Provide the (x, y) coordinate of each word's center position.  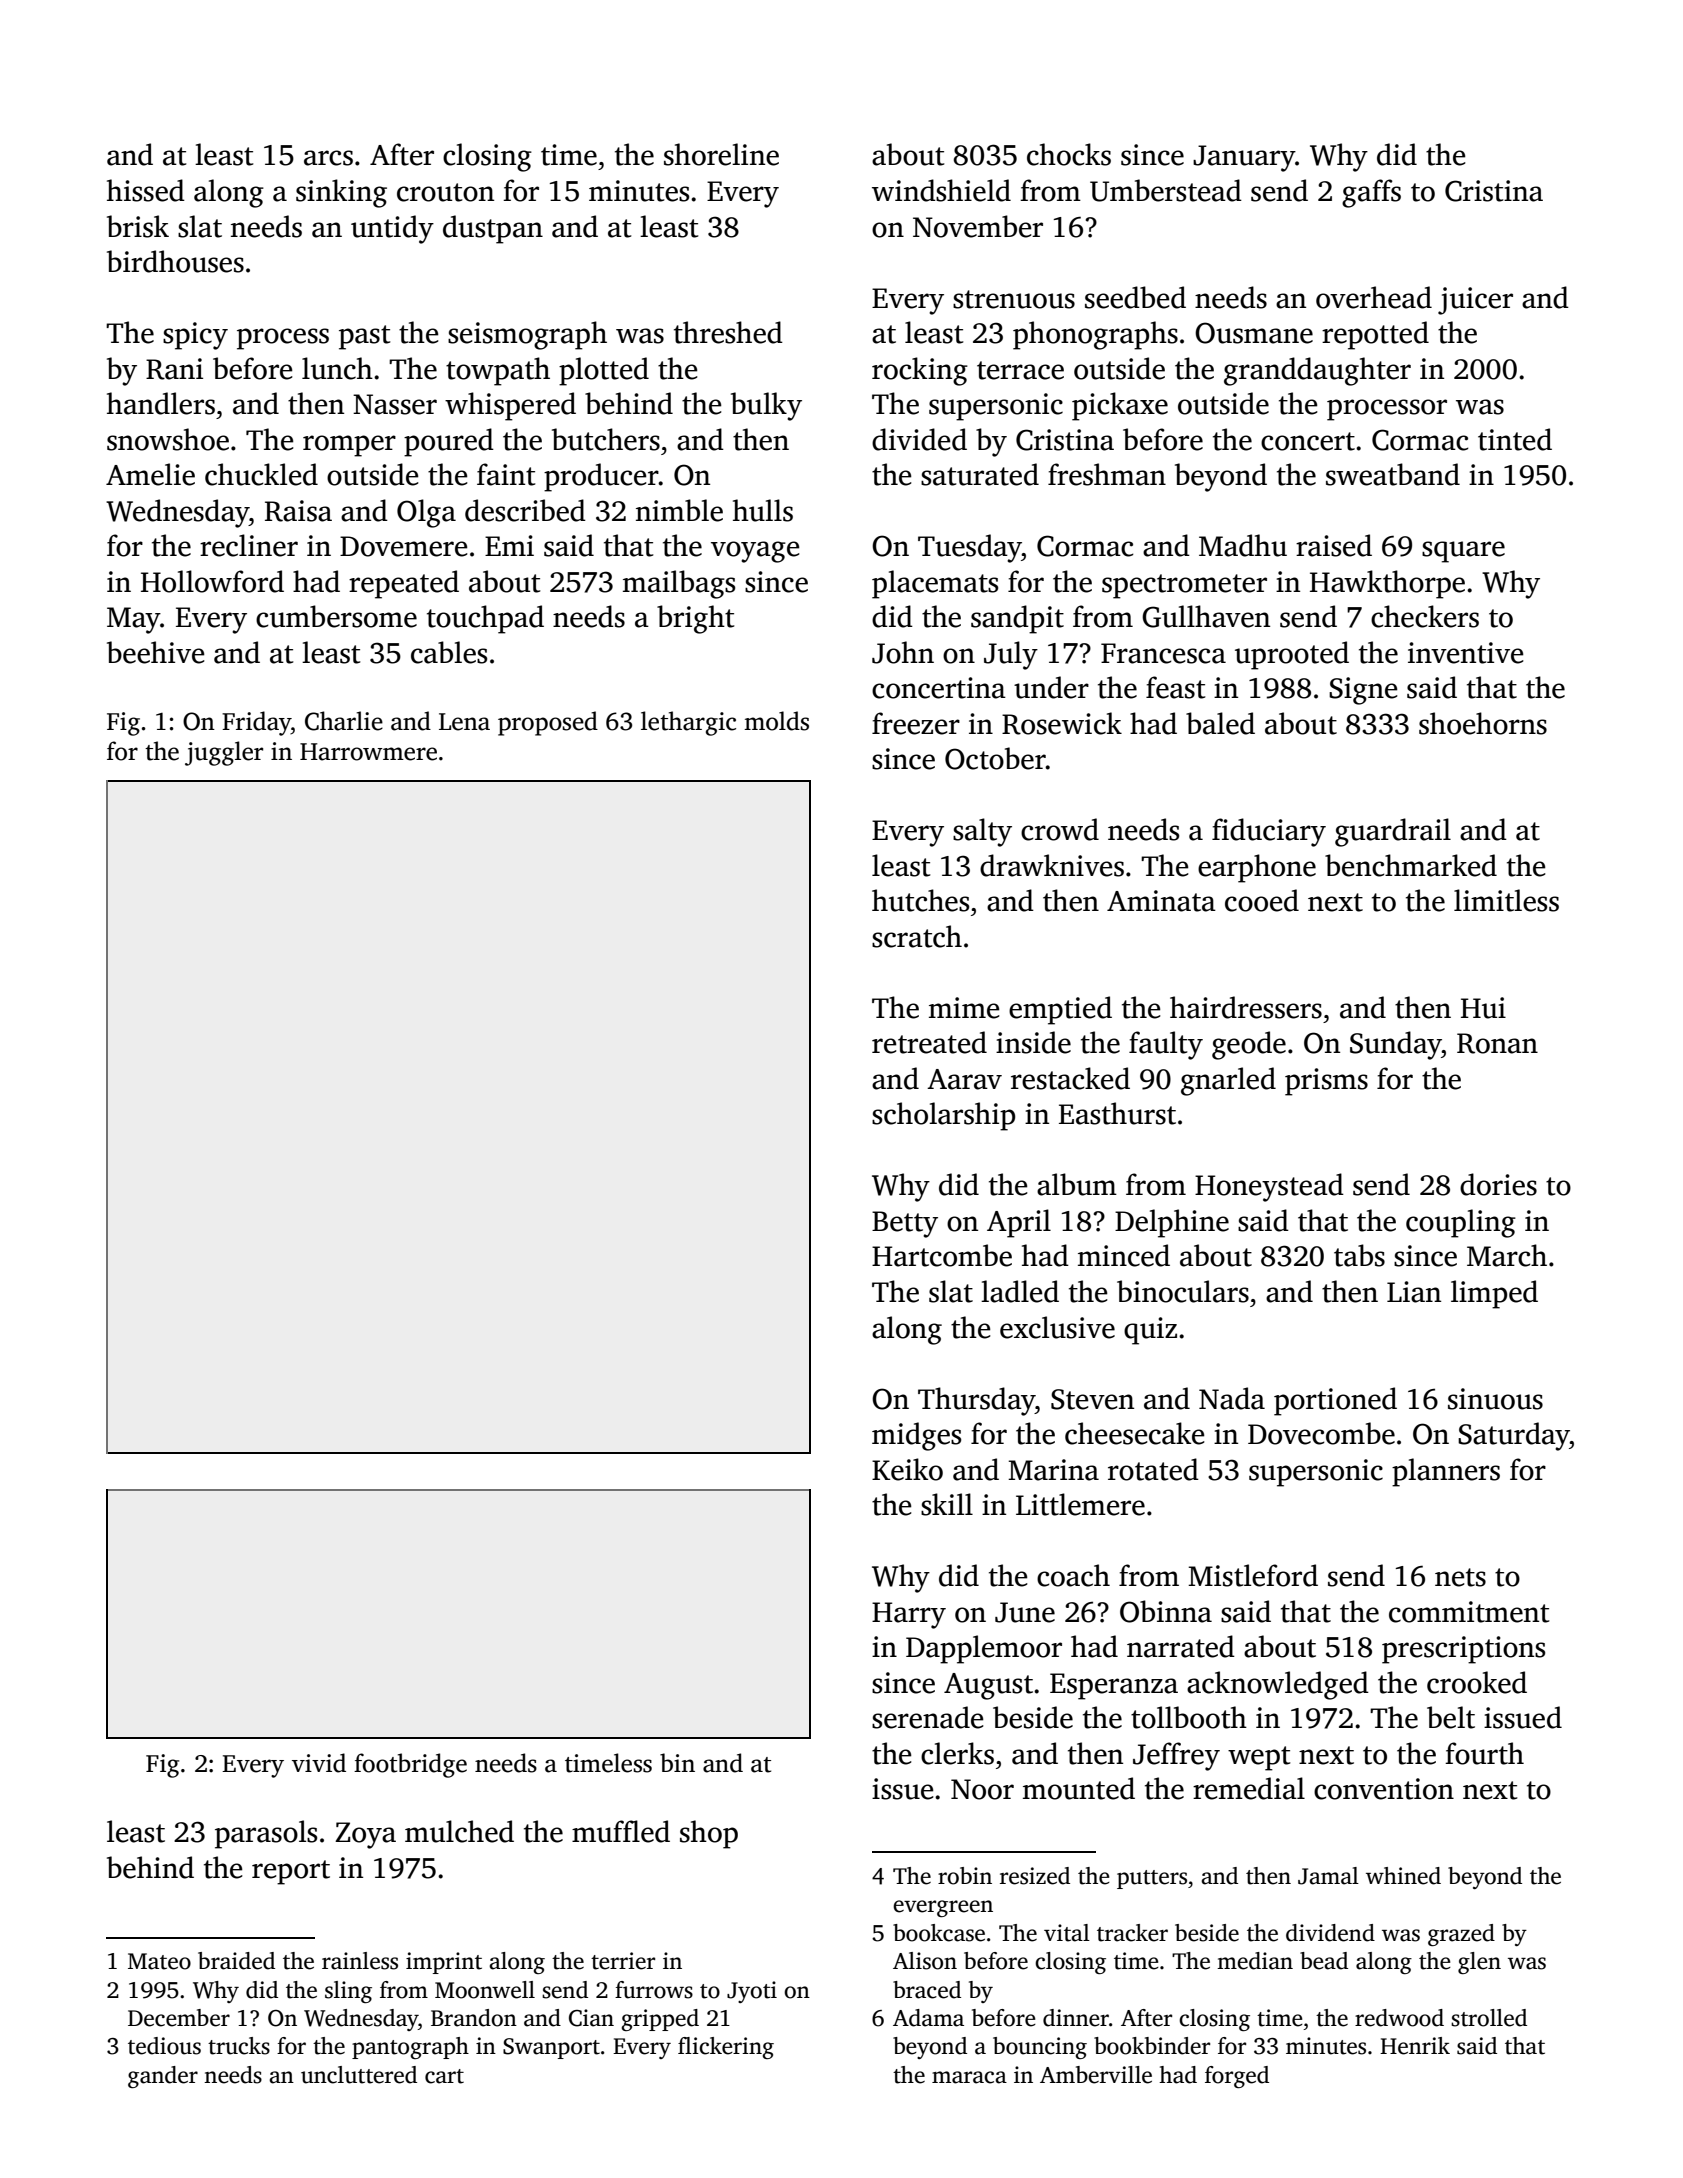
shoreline (721, 154)
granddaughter (1317, 371)
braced (927, 1990)
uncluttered (359, 2075)
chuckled (261, 474)
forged (1237, 2077)
